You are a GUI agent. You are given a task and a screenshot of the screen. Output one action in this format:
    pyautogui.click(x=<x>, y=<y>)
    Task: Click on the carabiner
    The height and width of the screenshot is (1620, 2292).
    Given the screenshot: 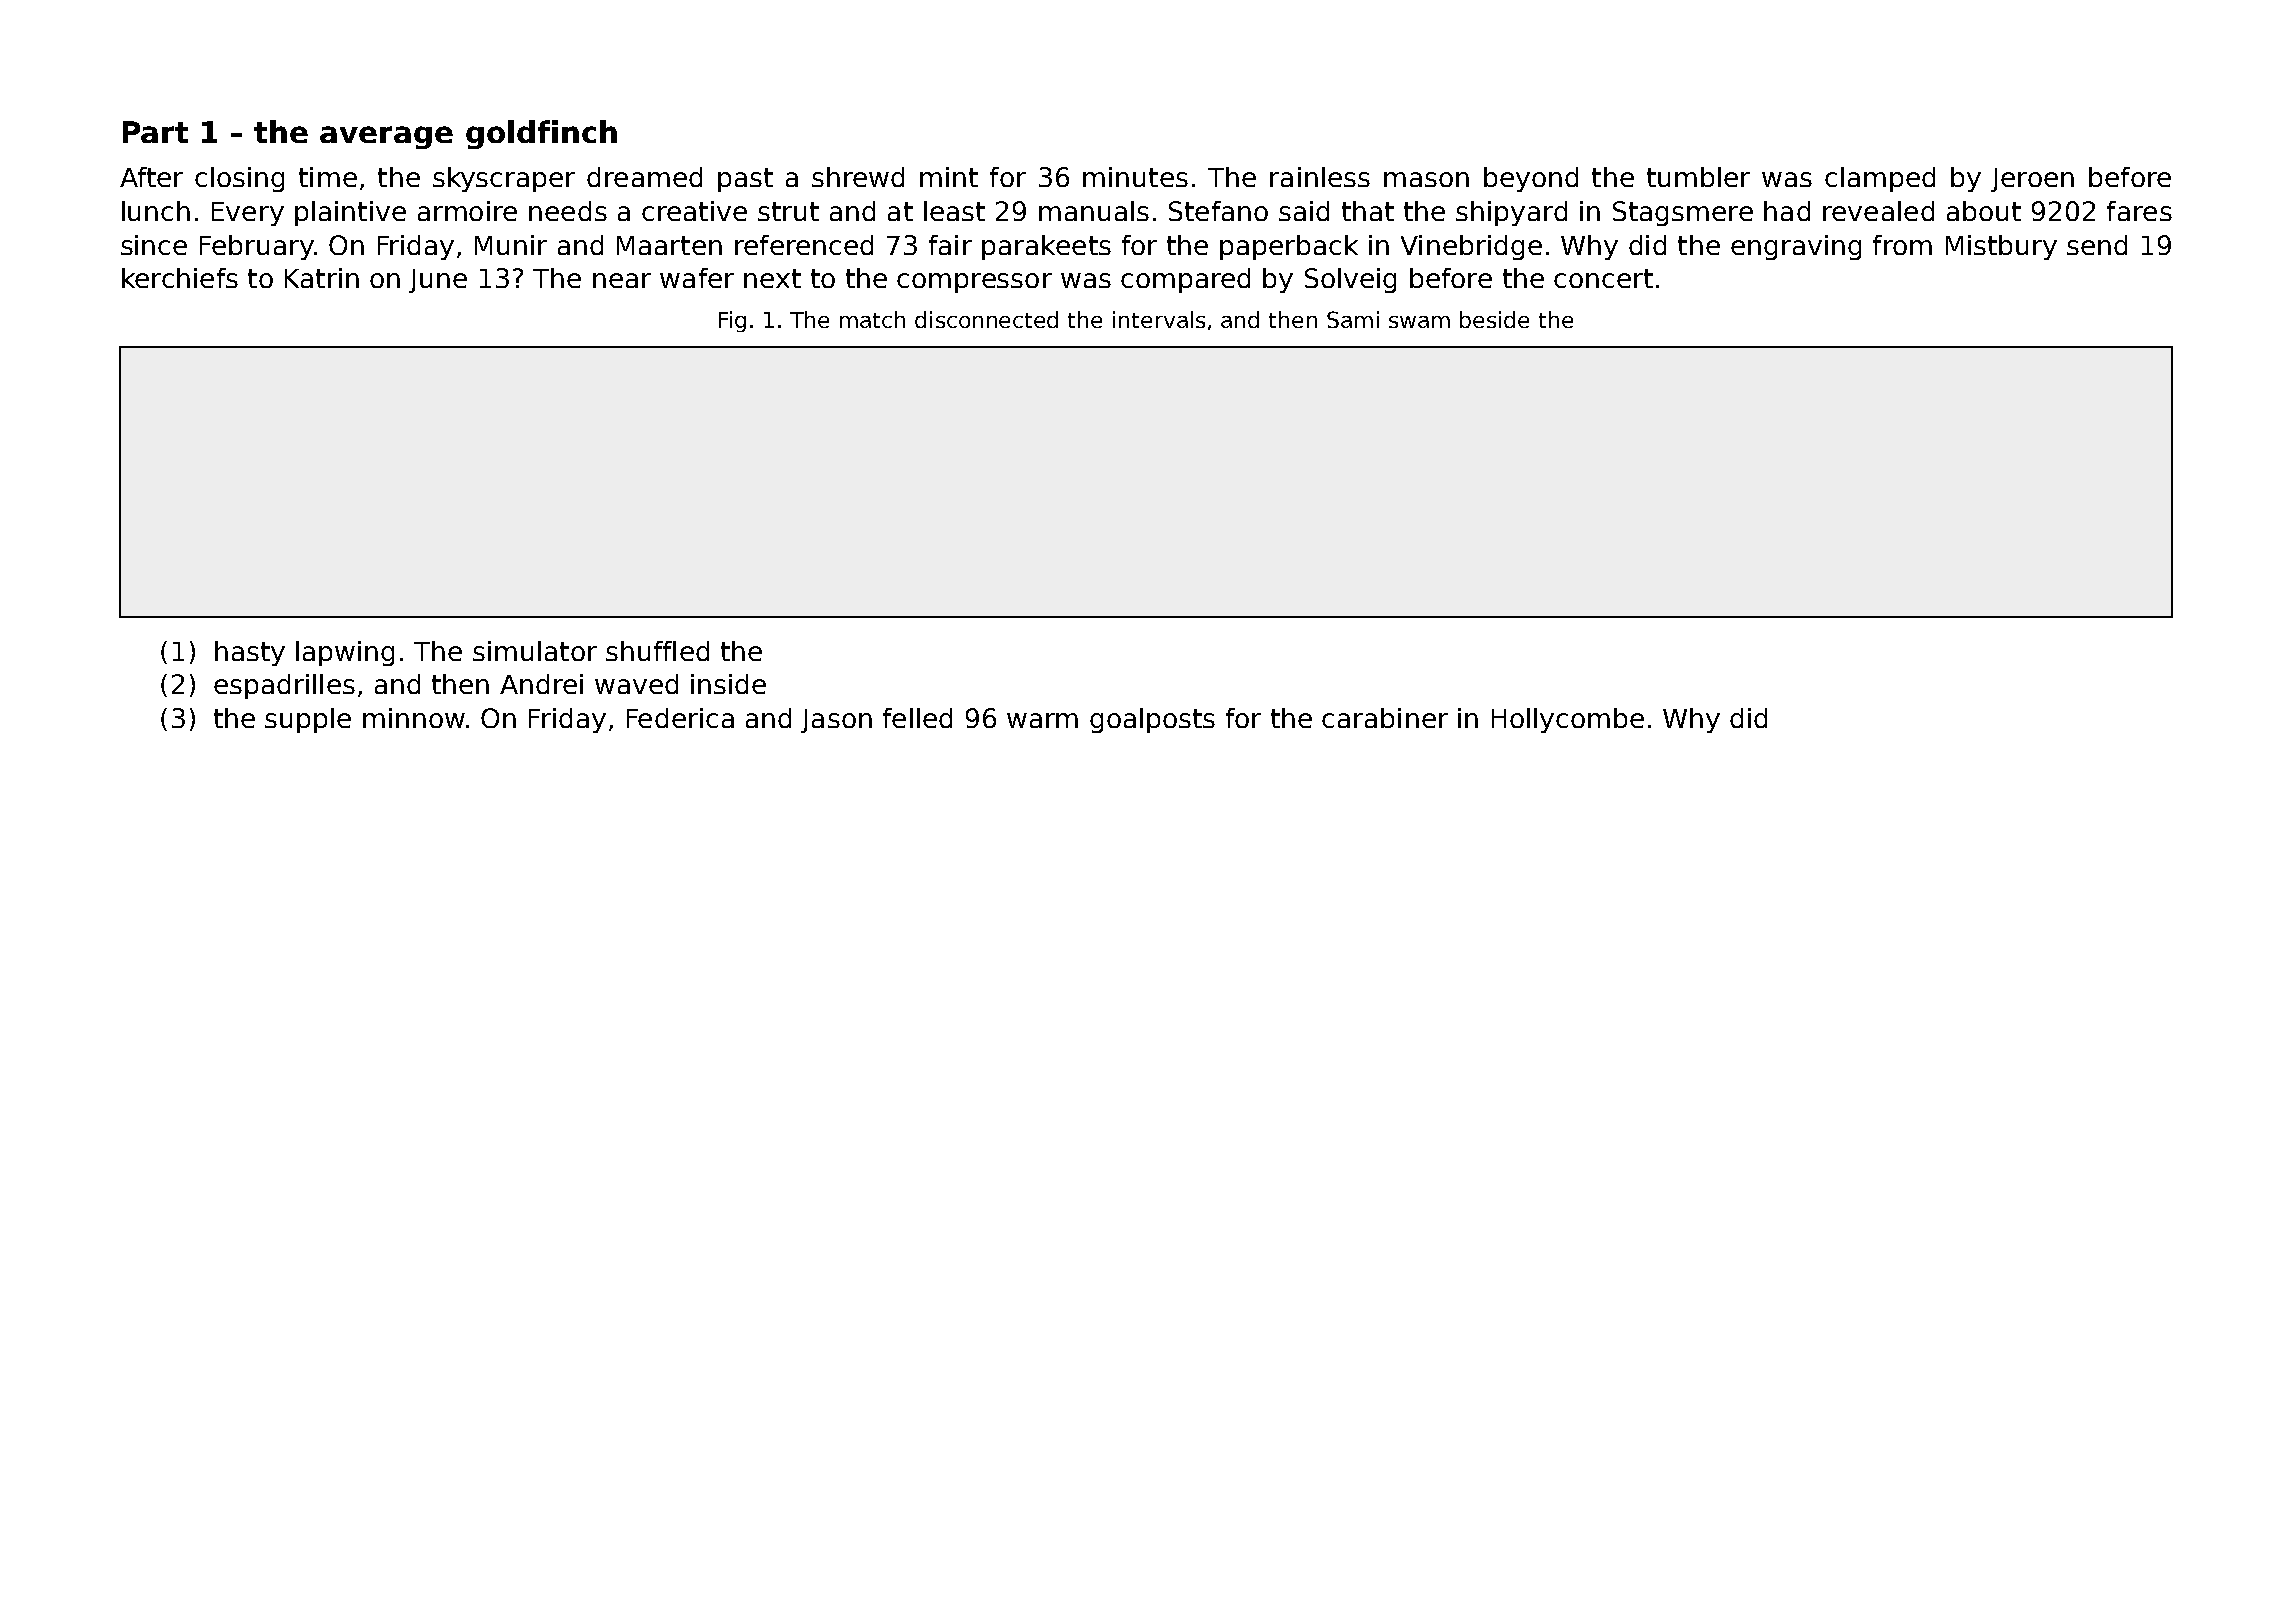 What is the action you would take?
    pyautogui.click(x=1385, y=718)
